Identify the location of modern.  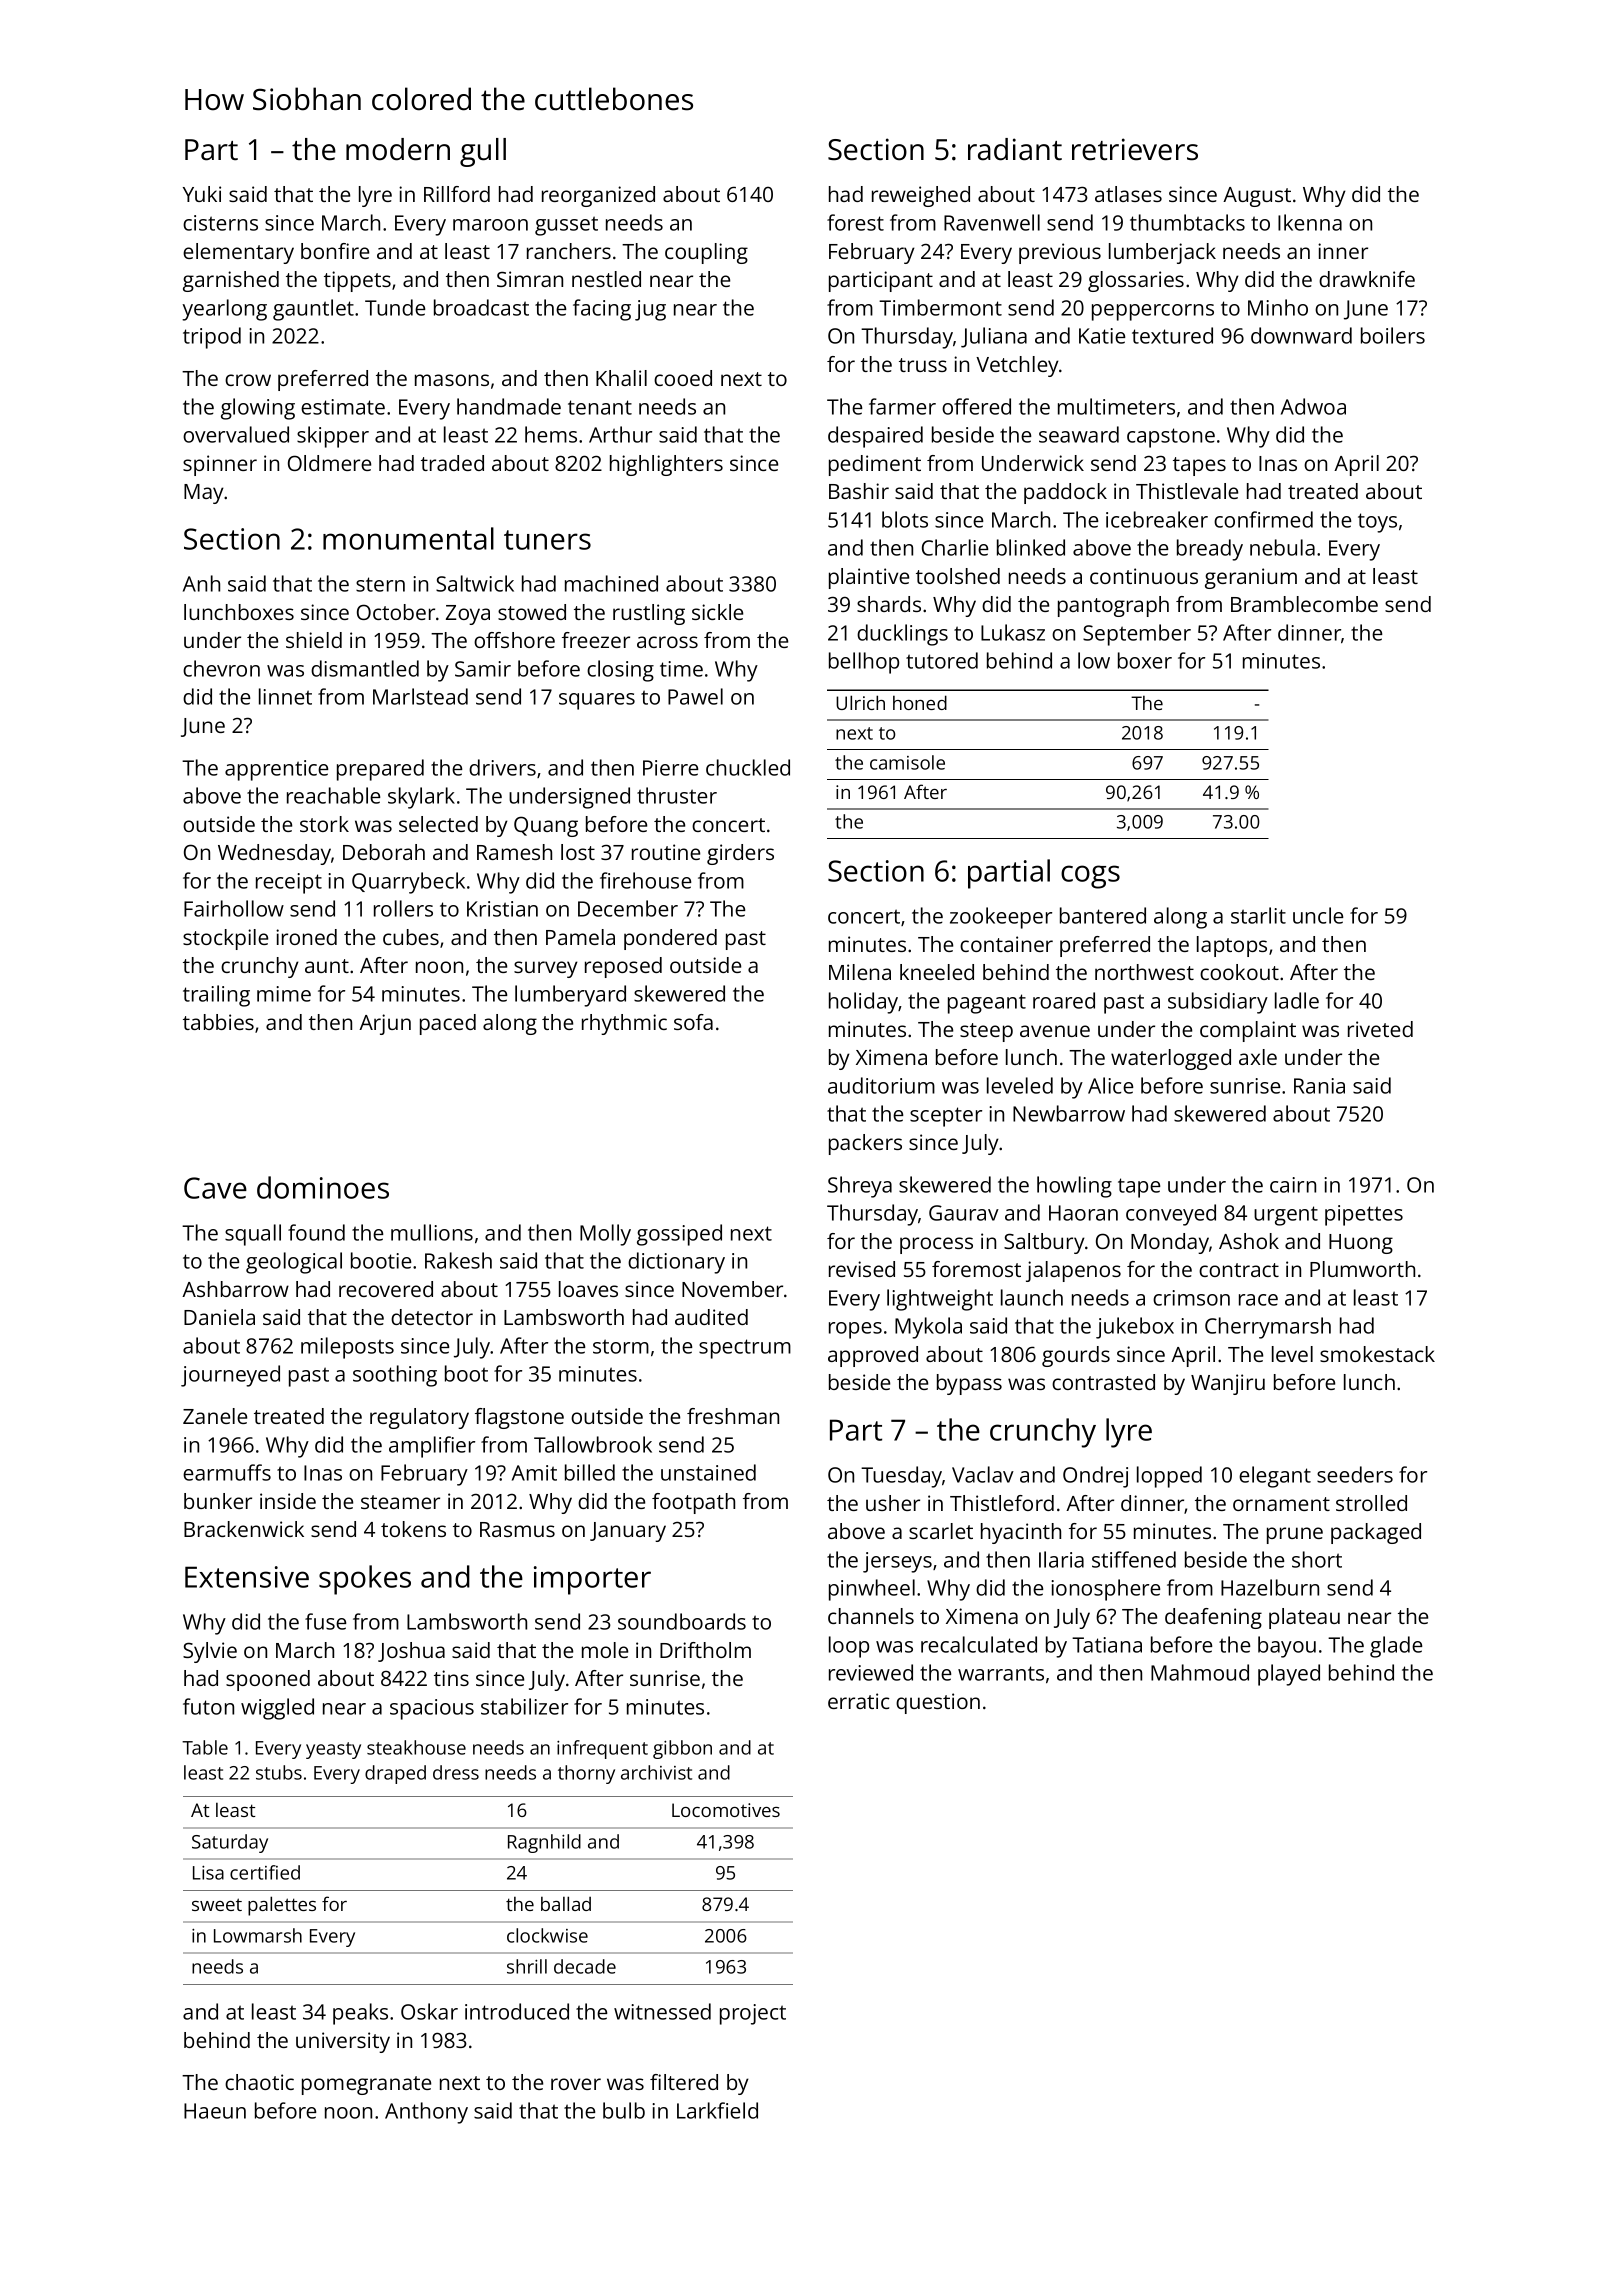
(398, 149).
